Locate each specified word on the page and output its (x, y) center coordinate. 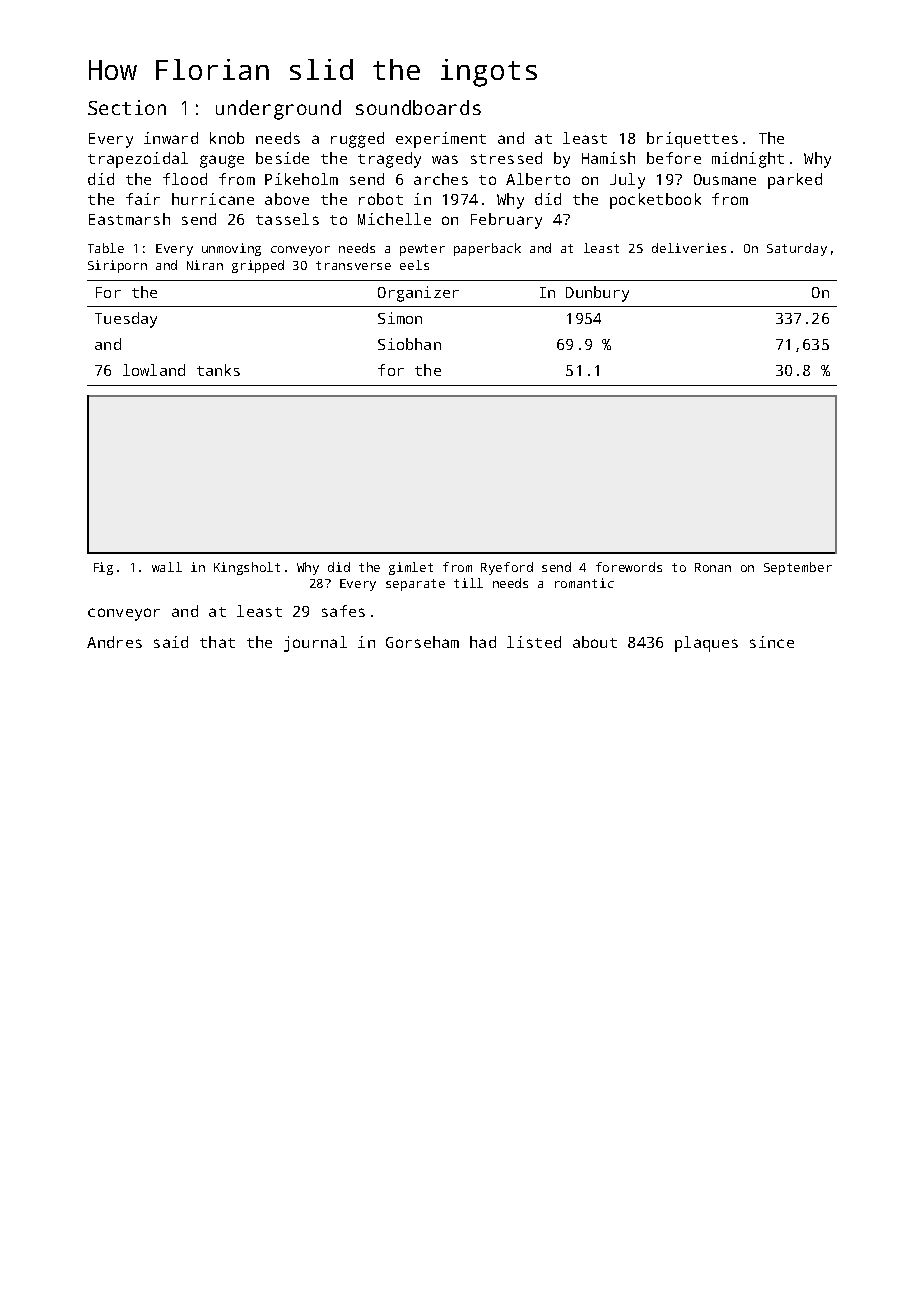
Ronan (713, 567)
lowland (154, 370)
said (171, 642)
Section (127, 107)
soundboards (418, 107)
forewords (629, 567)
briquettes (692, 140)
